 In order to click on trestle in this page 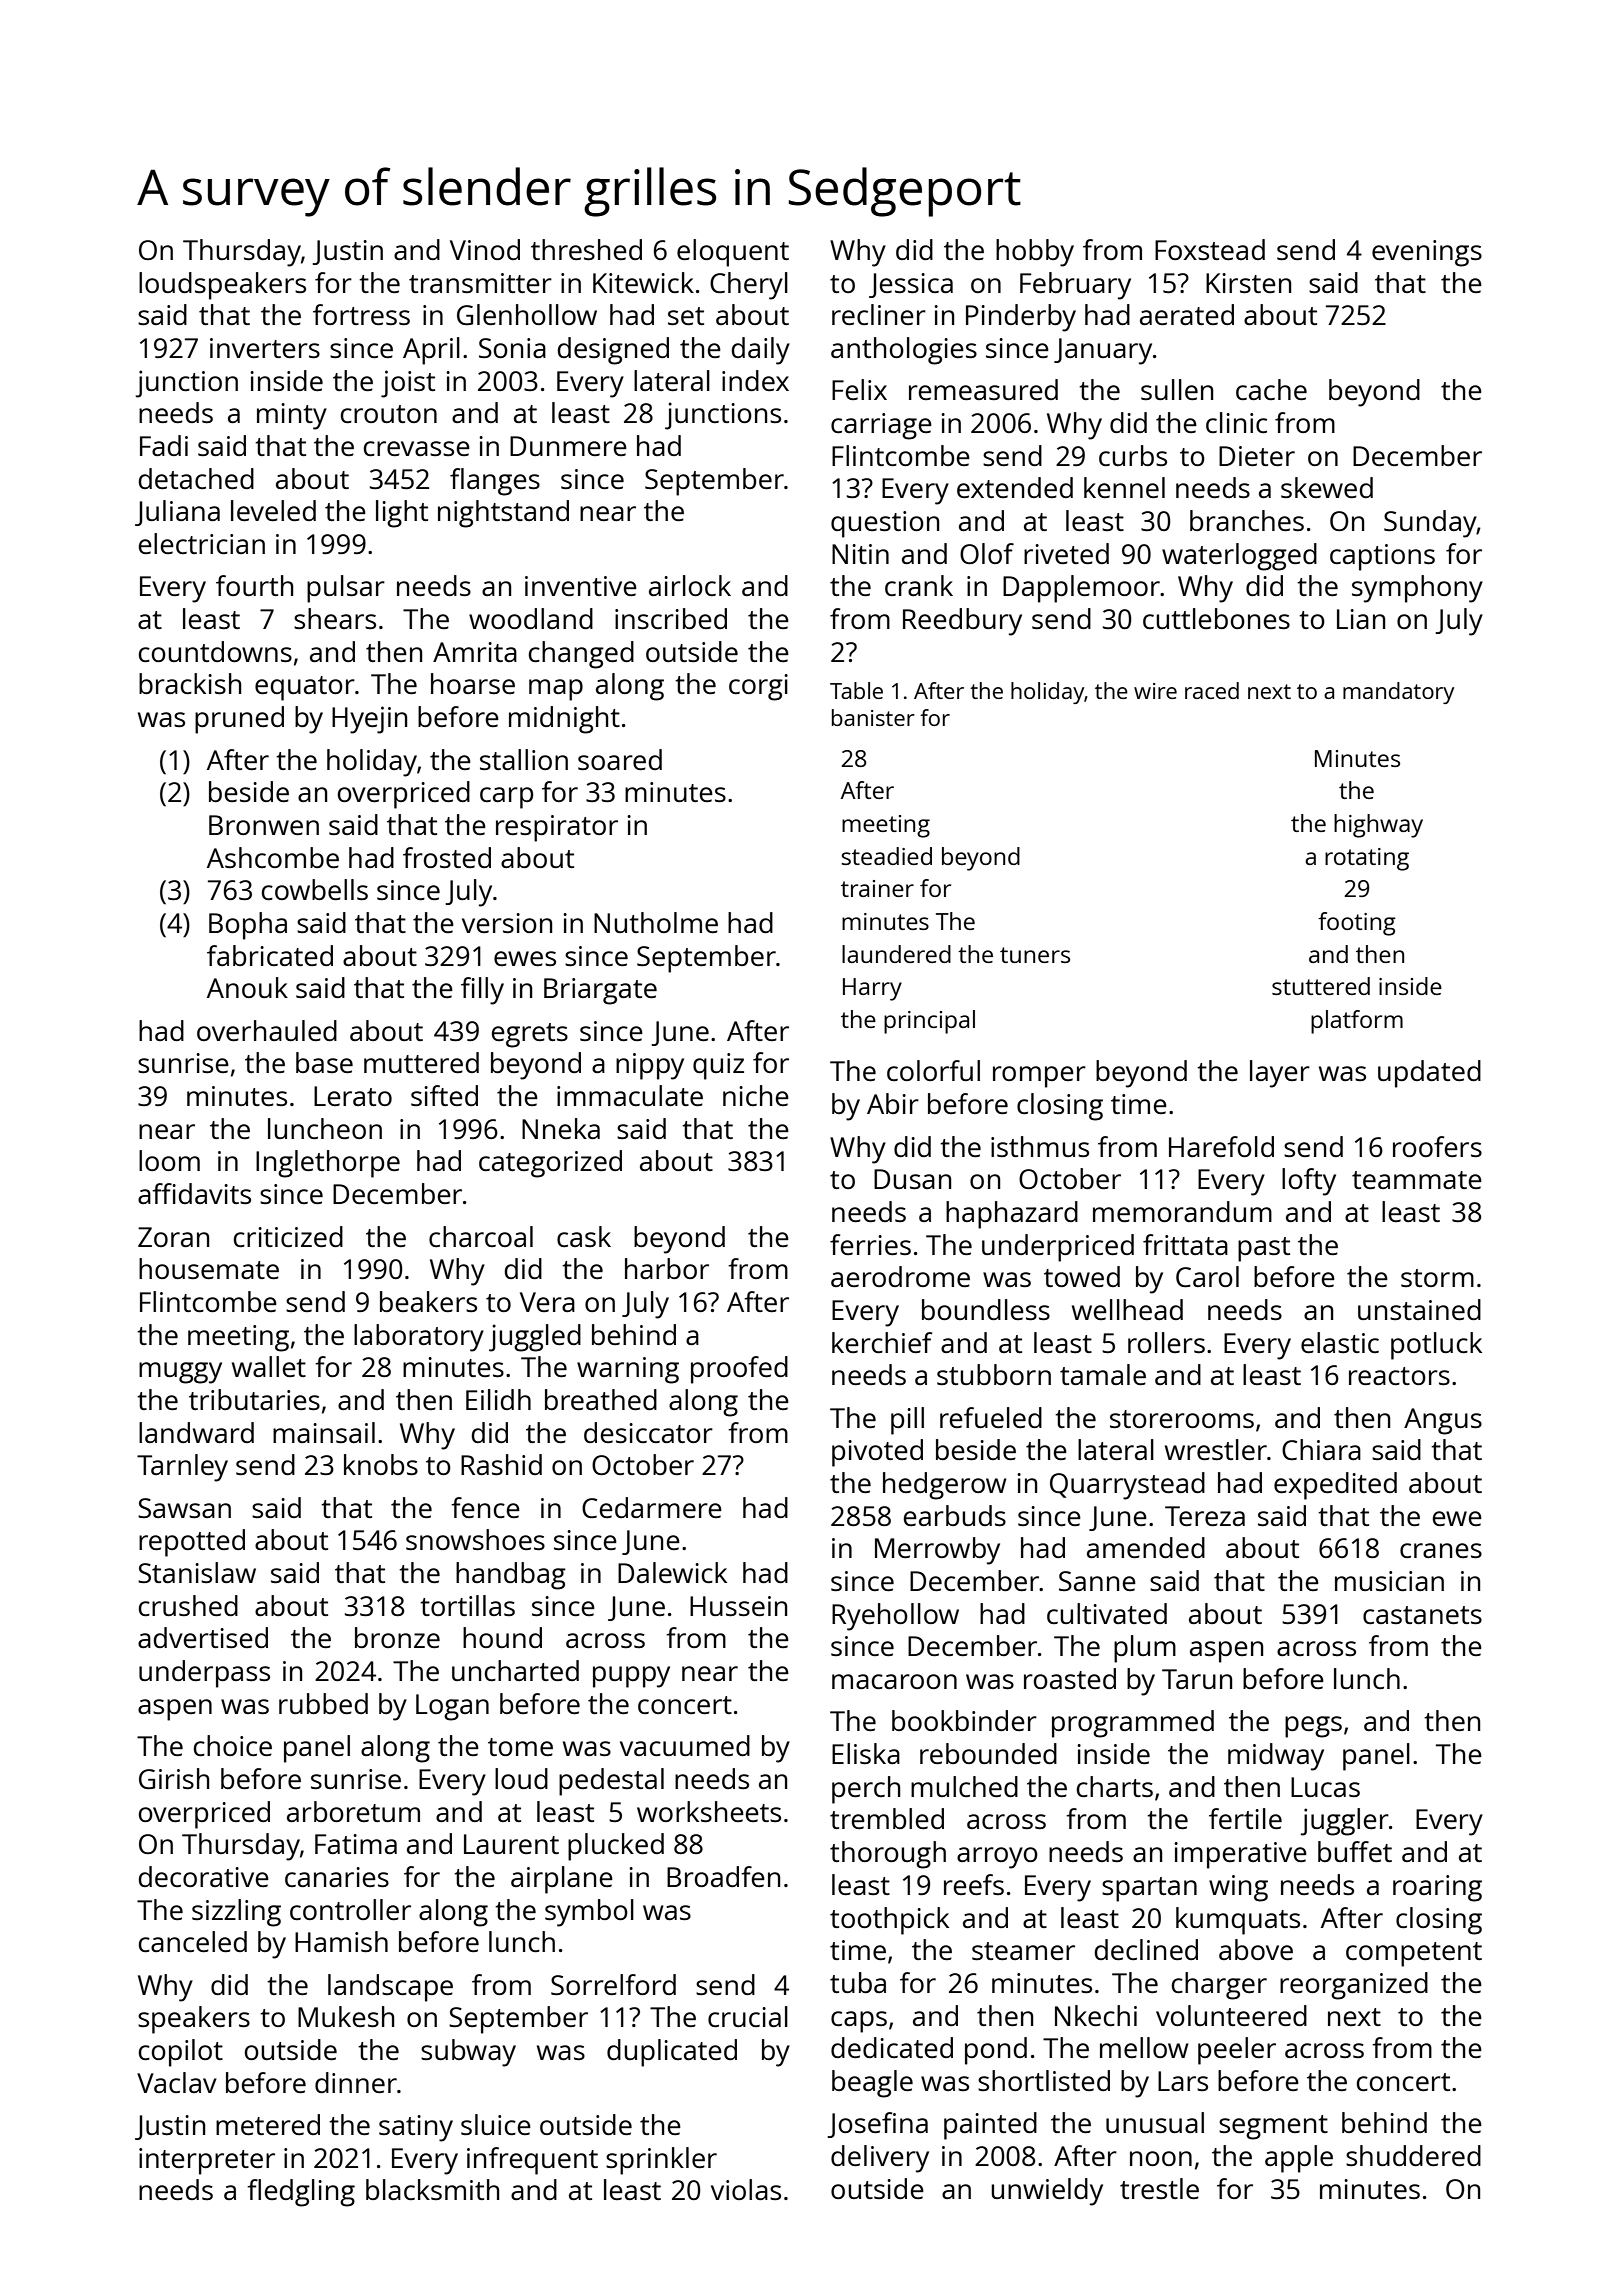, I will do `click(1159, 2188)`.
